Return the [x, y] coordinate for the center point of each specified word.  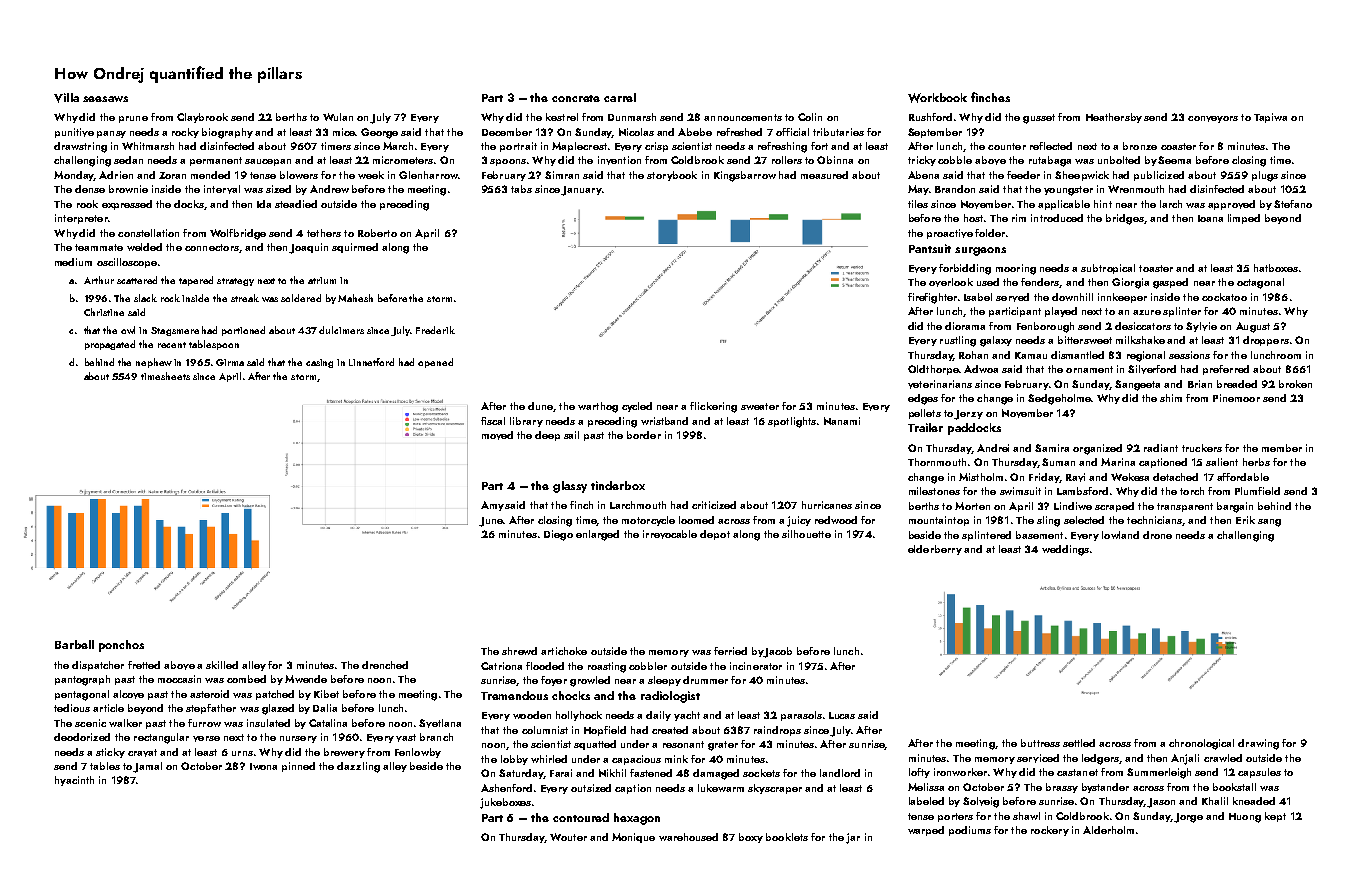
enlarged [597, 535]
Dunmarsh [632, 117]
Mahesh [355, 298]
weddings [1065, 550]
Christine [104, 312]
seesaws [105, 99]
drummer [705, 680]
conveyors [1213, 119]
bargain [1235, 507]
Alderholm [1108, 830]
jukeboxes [505, 803]
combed [246, 679]
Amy [492, 506]
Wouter [568, 837]
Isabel [978, 297]
